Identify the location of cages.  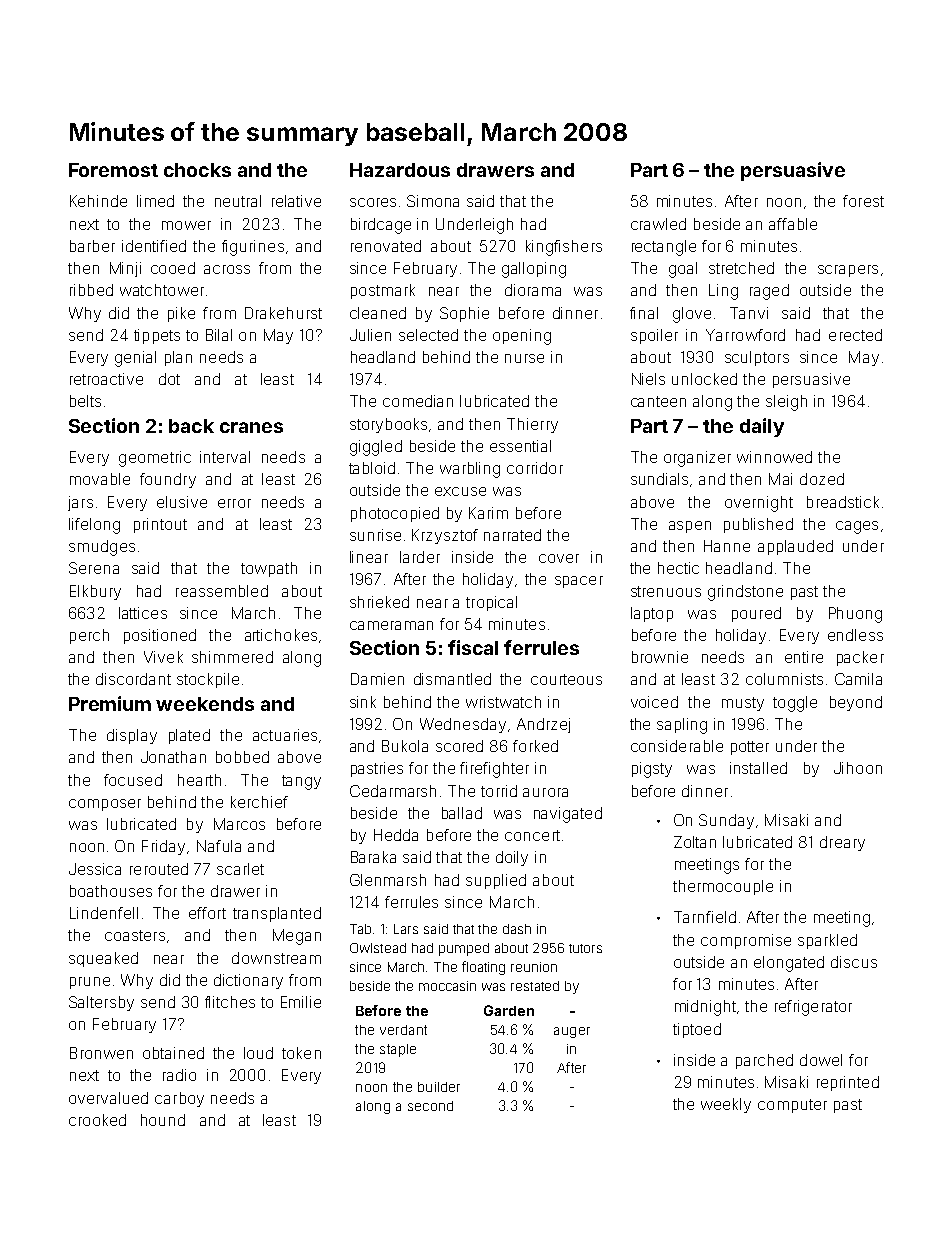
(857, 527).
